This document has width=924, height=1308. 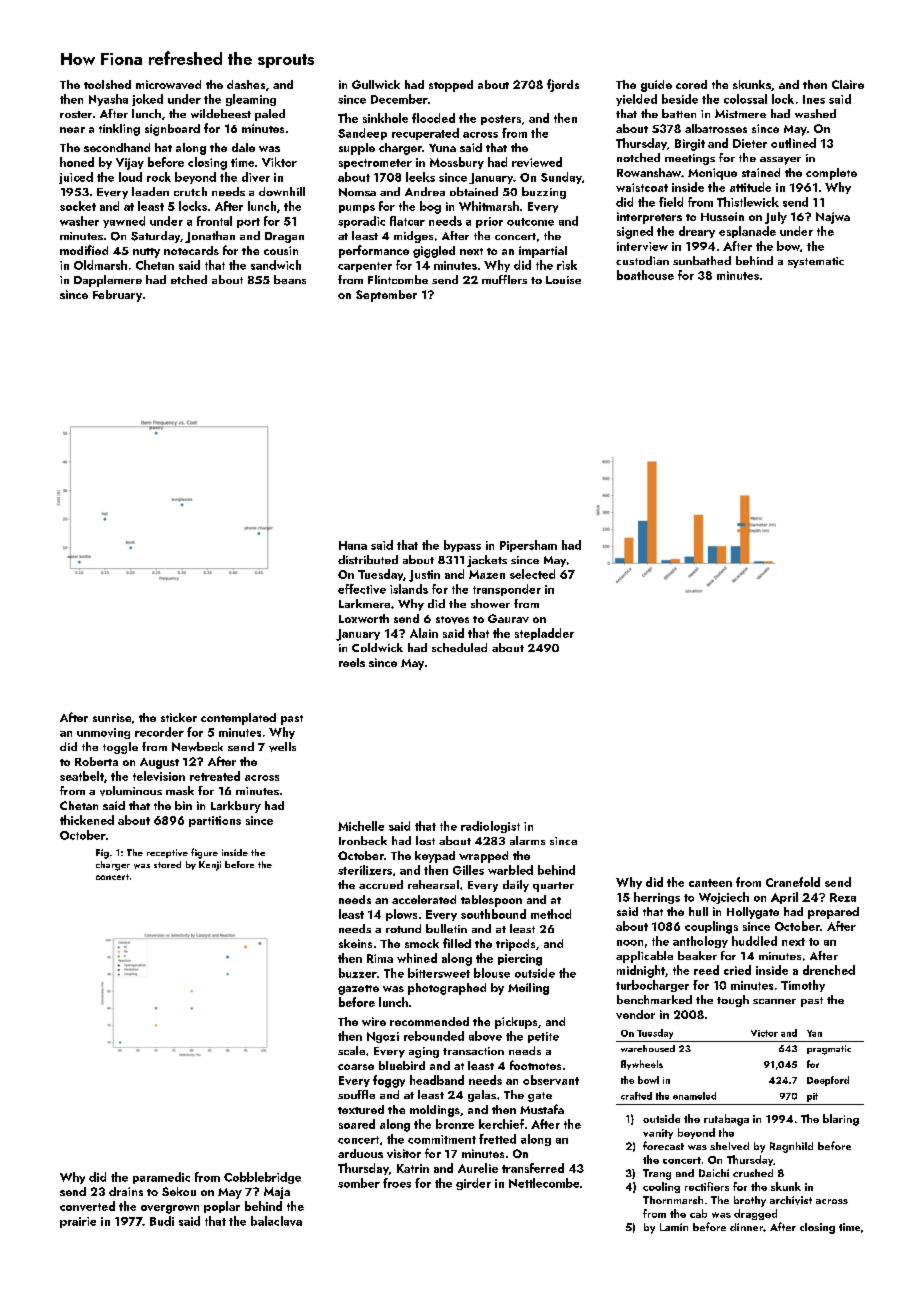 What do you see at coordinates (656, 86) in the document?
I see `guide` at bounding box center [656, 86].
